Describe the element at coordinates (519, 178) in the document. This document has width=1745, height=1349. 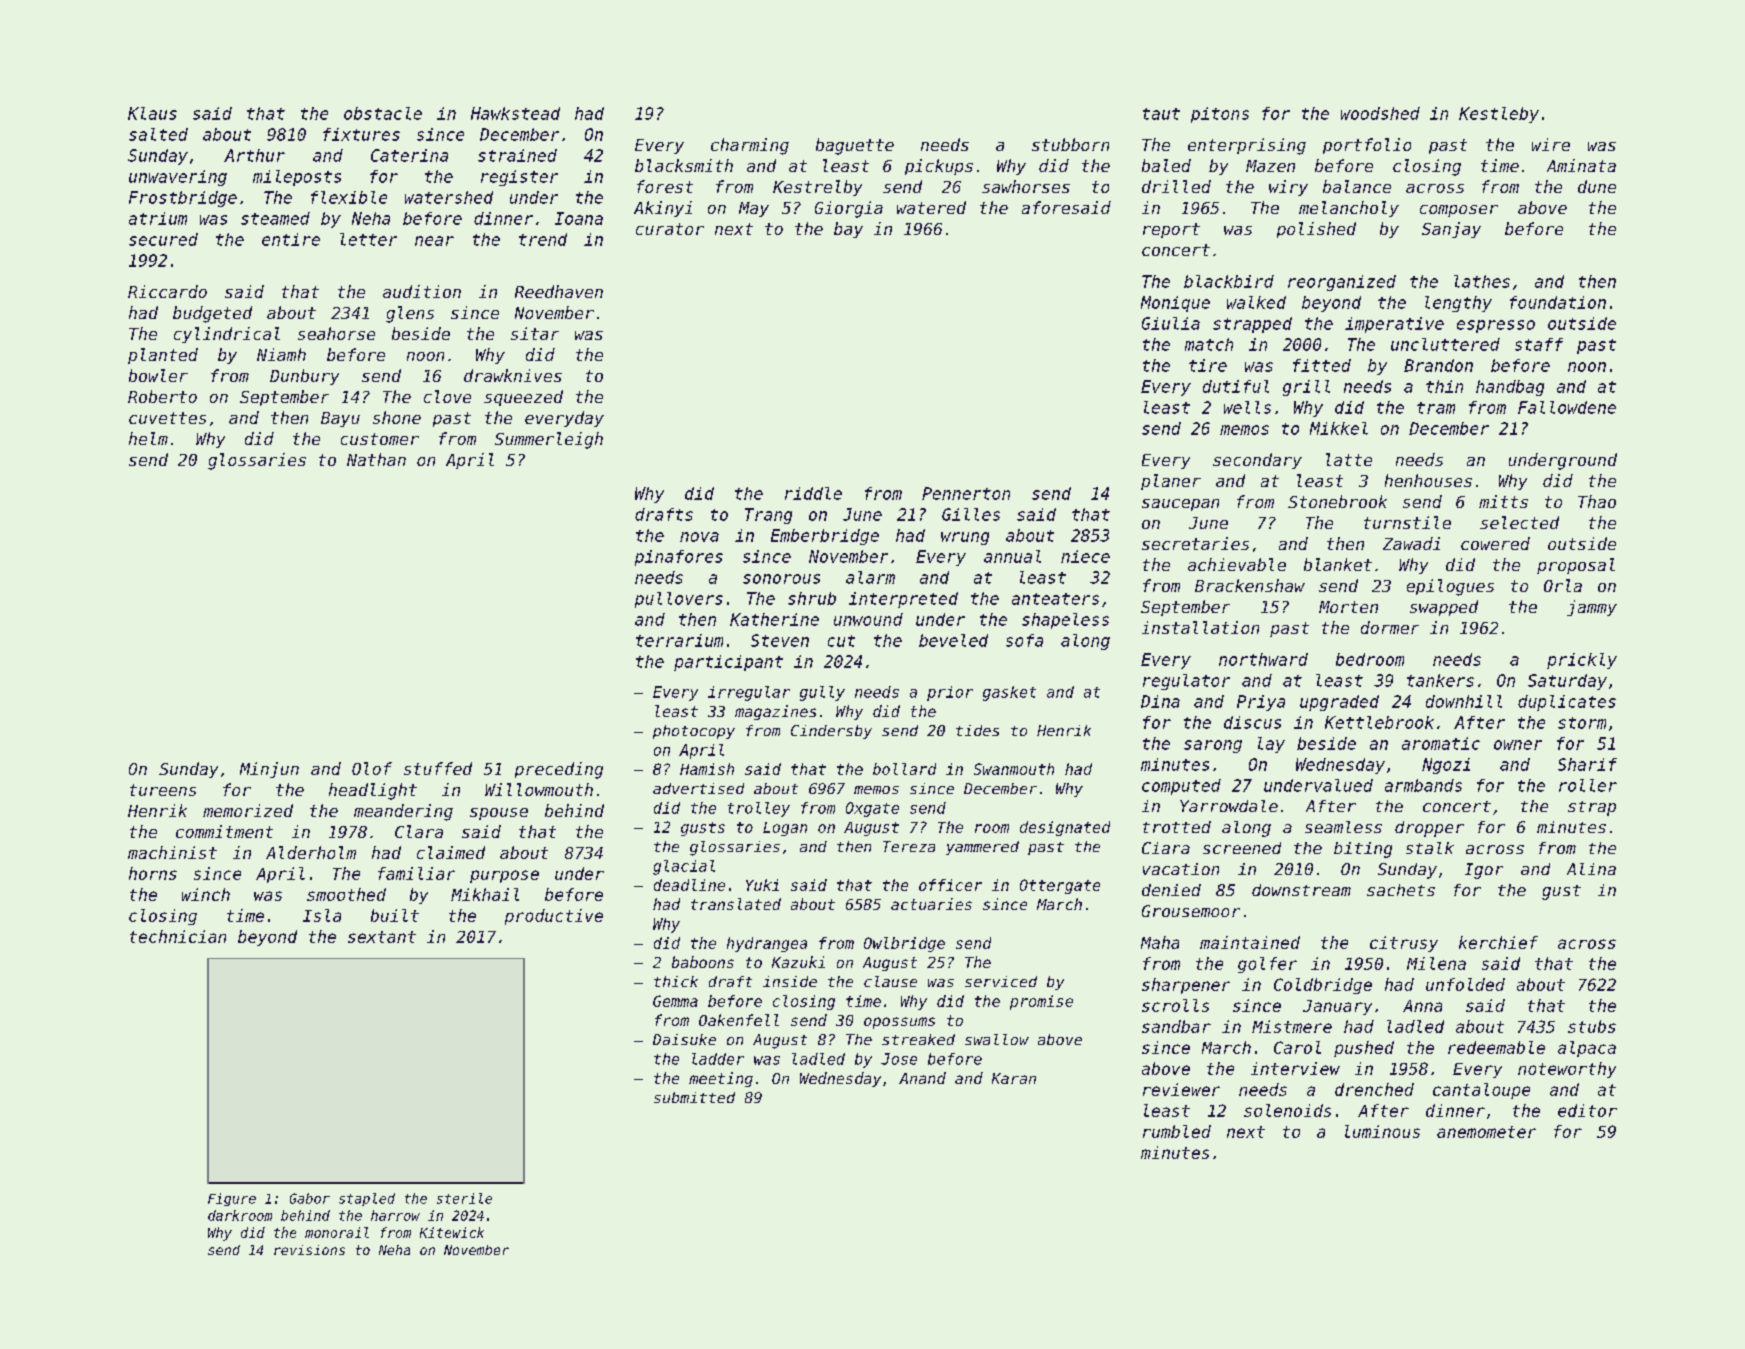
I see `register` at that location.
